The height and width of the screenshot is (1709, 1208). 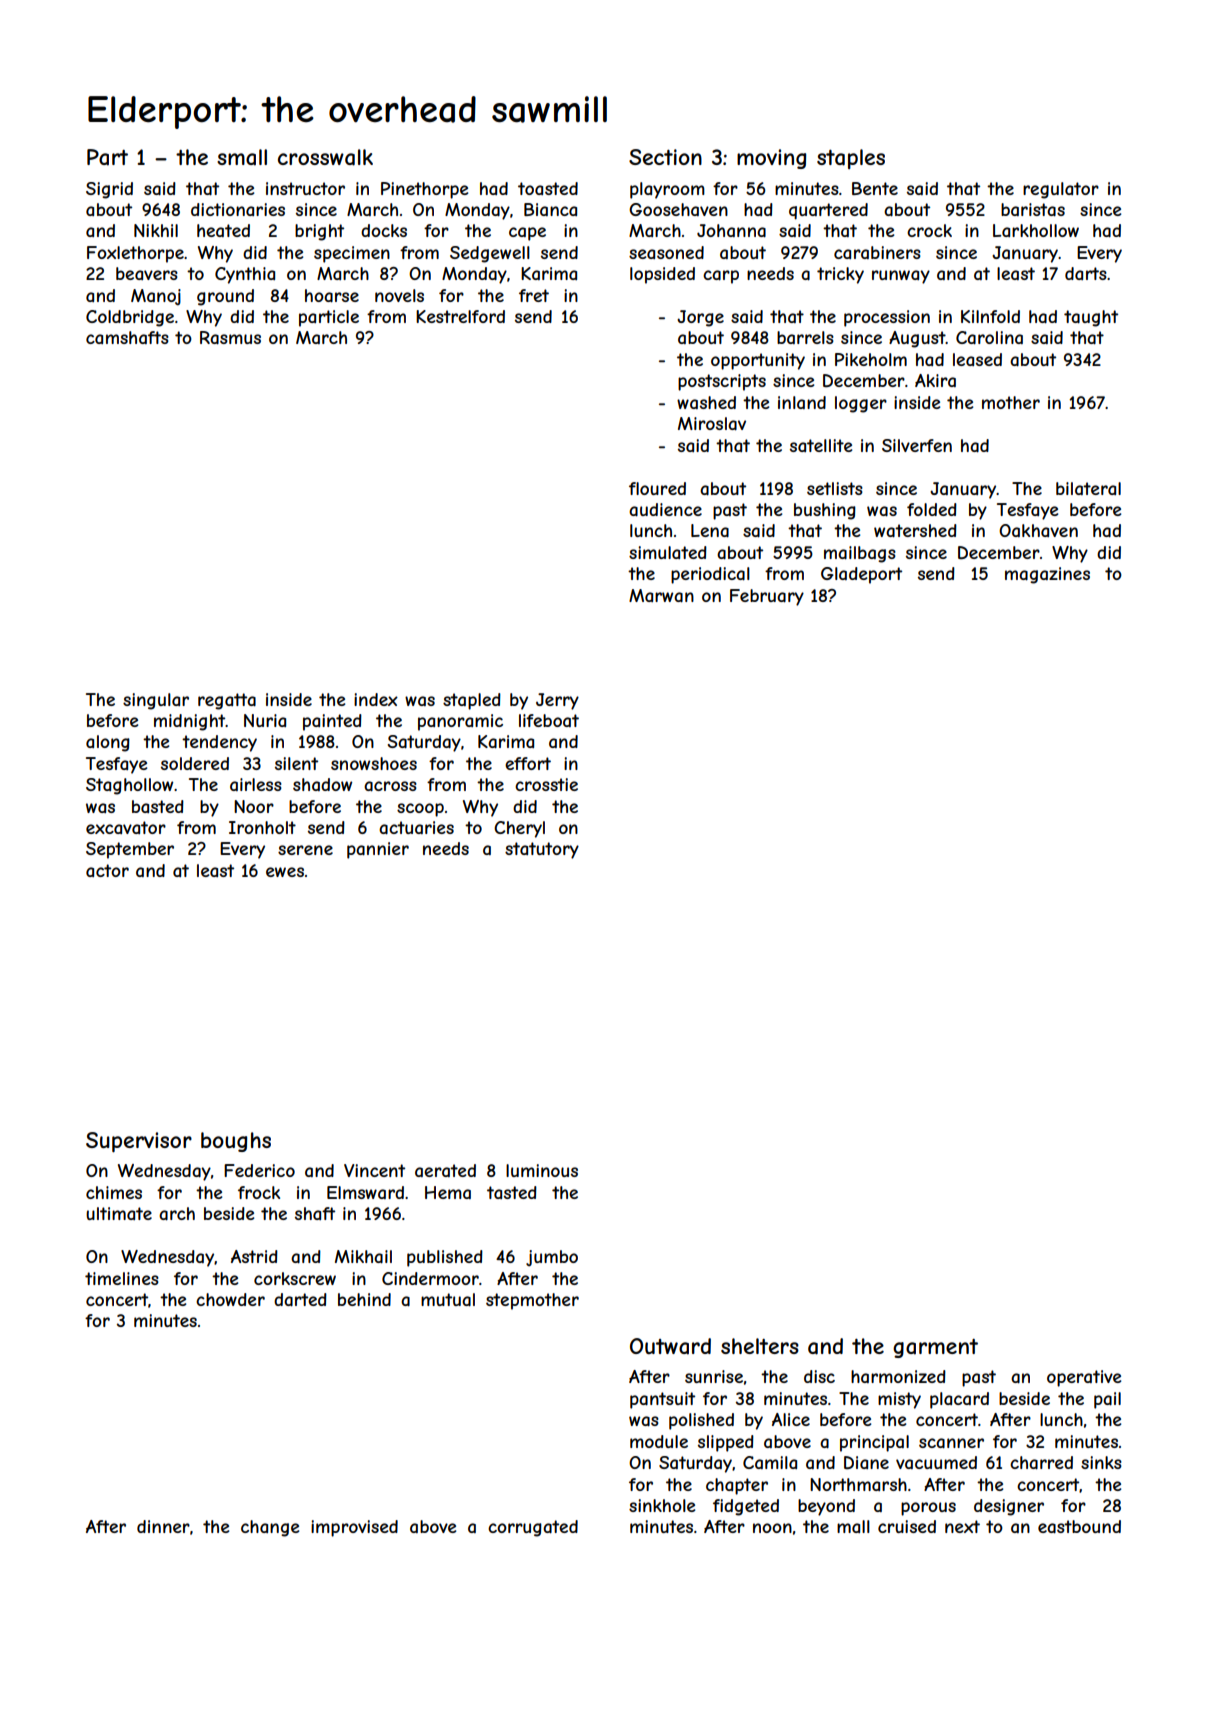 What do you see at coordinates (1084, 1378) in the screenshot?
I see `operative` at bounding box center [1084, 1378].
